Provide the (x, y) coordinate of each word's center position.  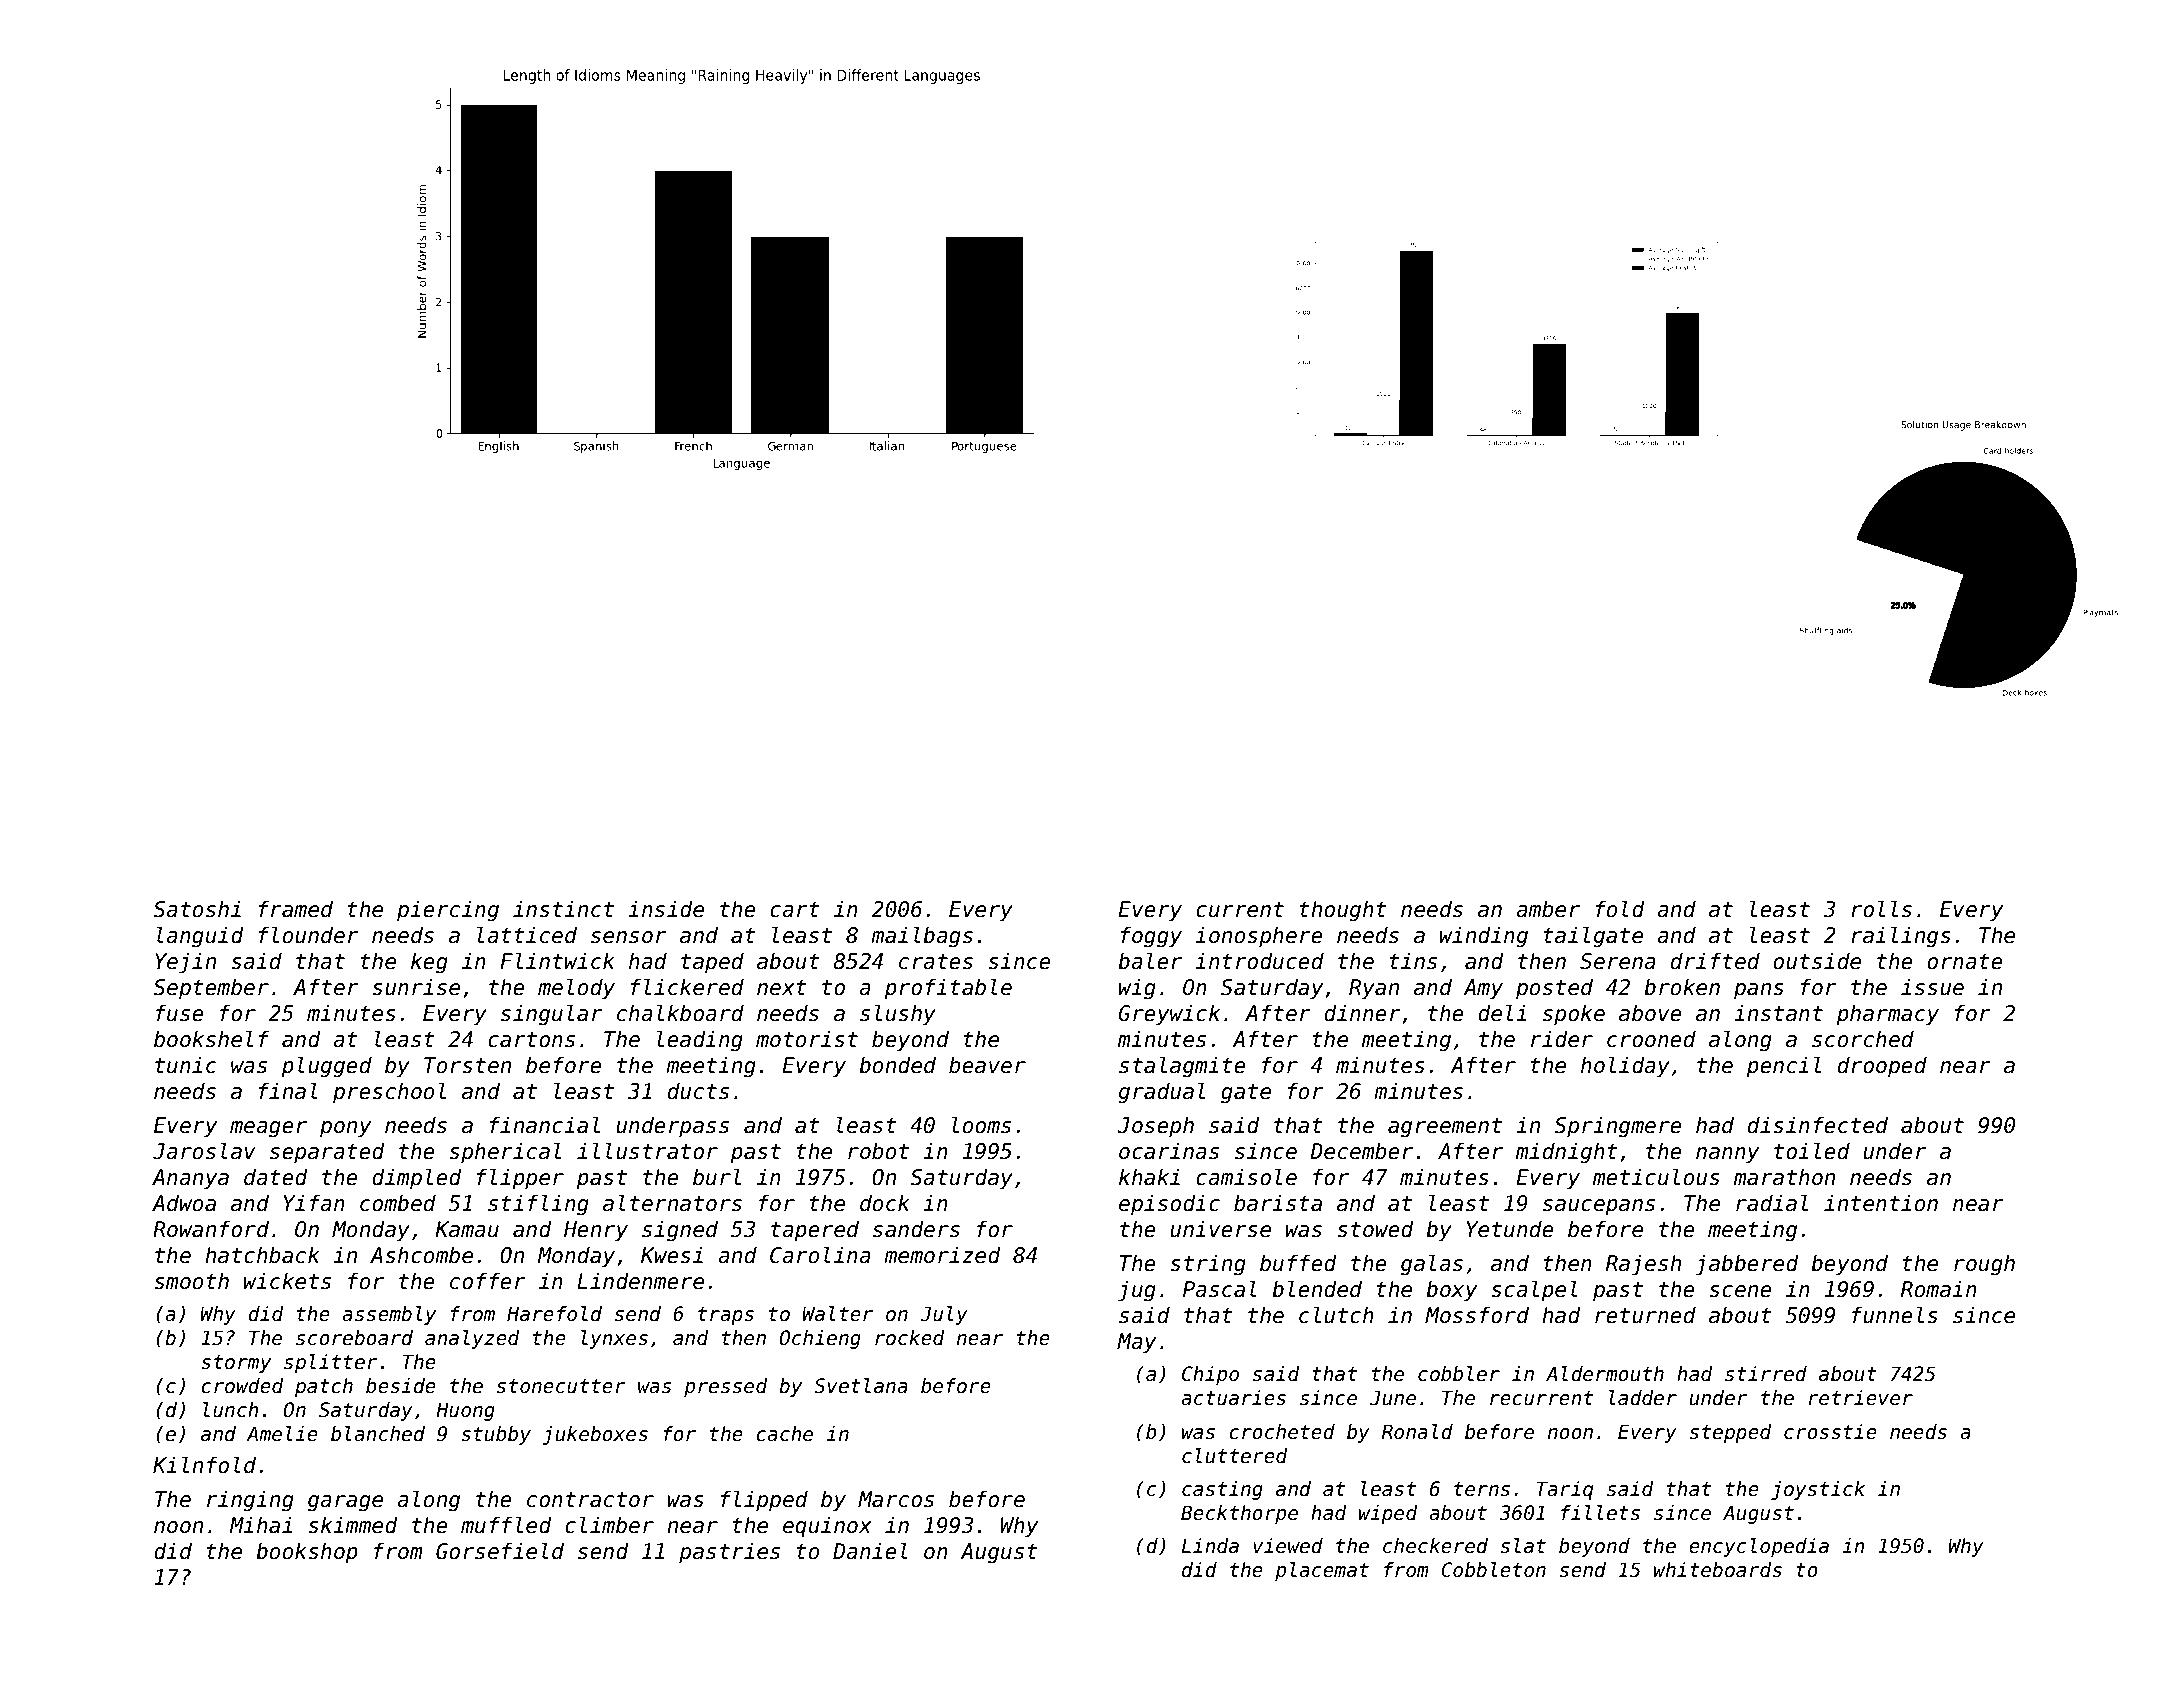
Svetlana (861, 1386)
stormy (236, 1364)
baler (1150, 961)
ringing (250, 1501)
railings (1901, 937)
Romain (1939, 1289)
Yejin (185, 963)
